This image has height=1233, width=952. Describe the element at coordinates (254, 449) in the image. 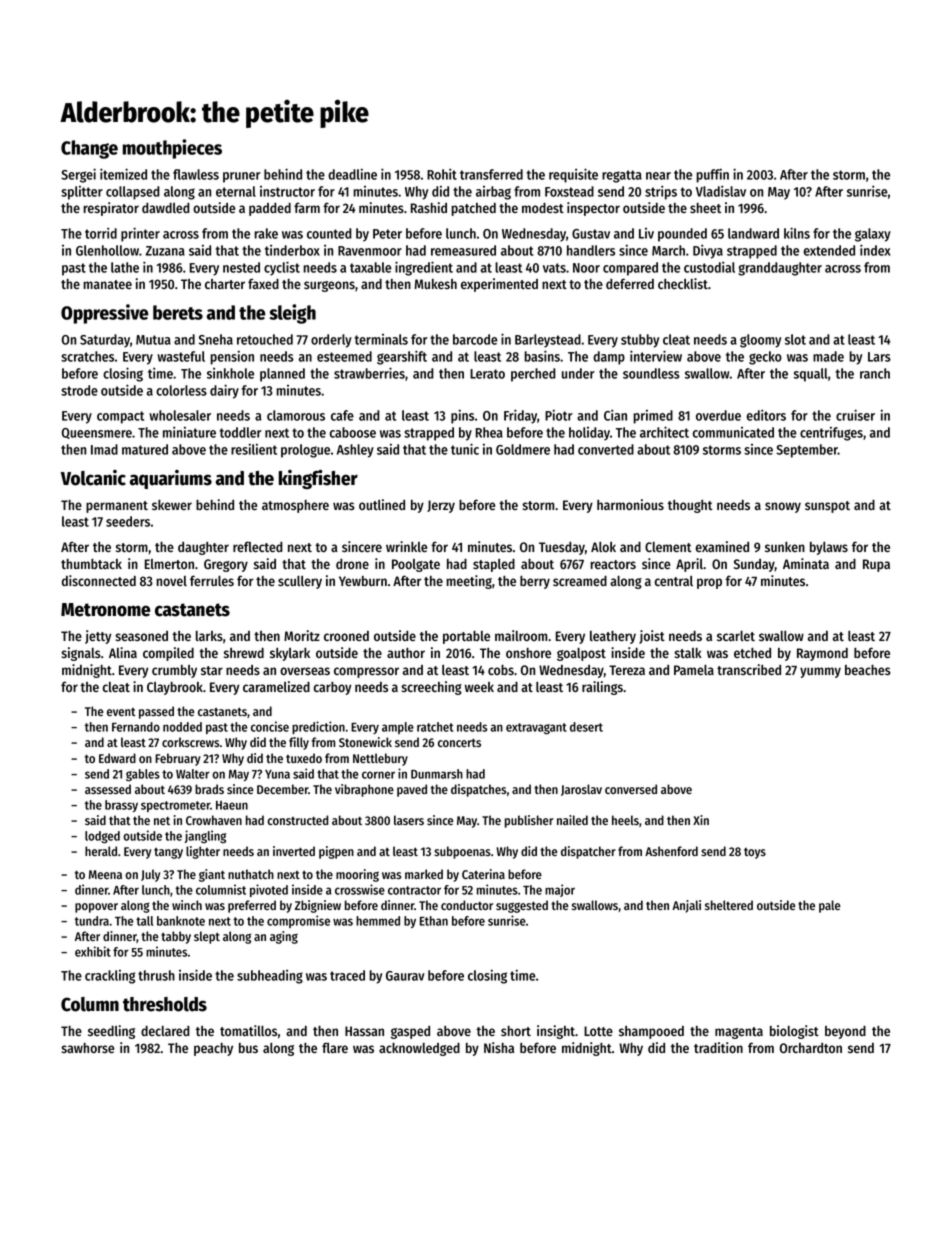

I see `resilient` at that location.
